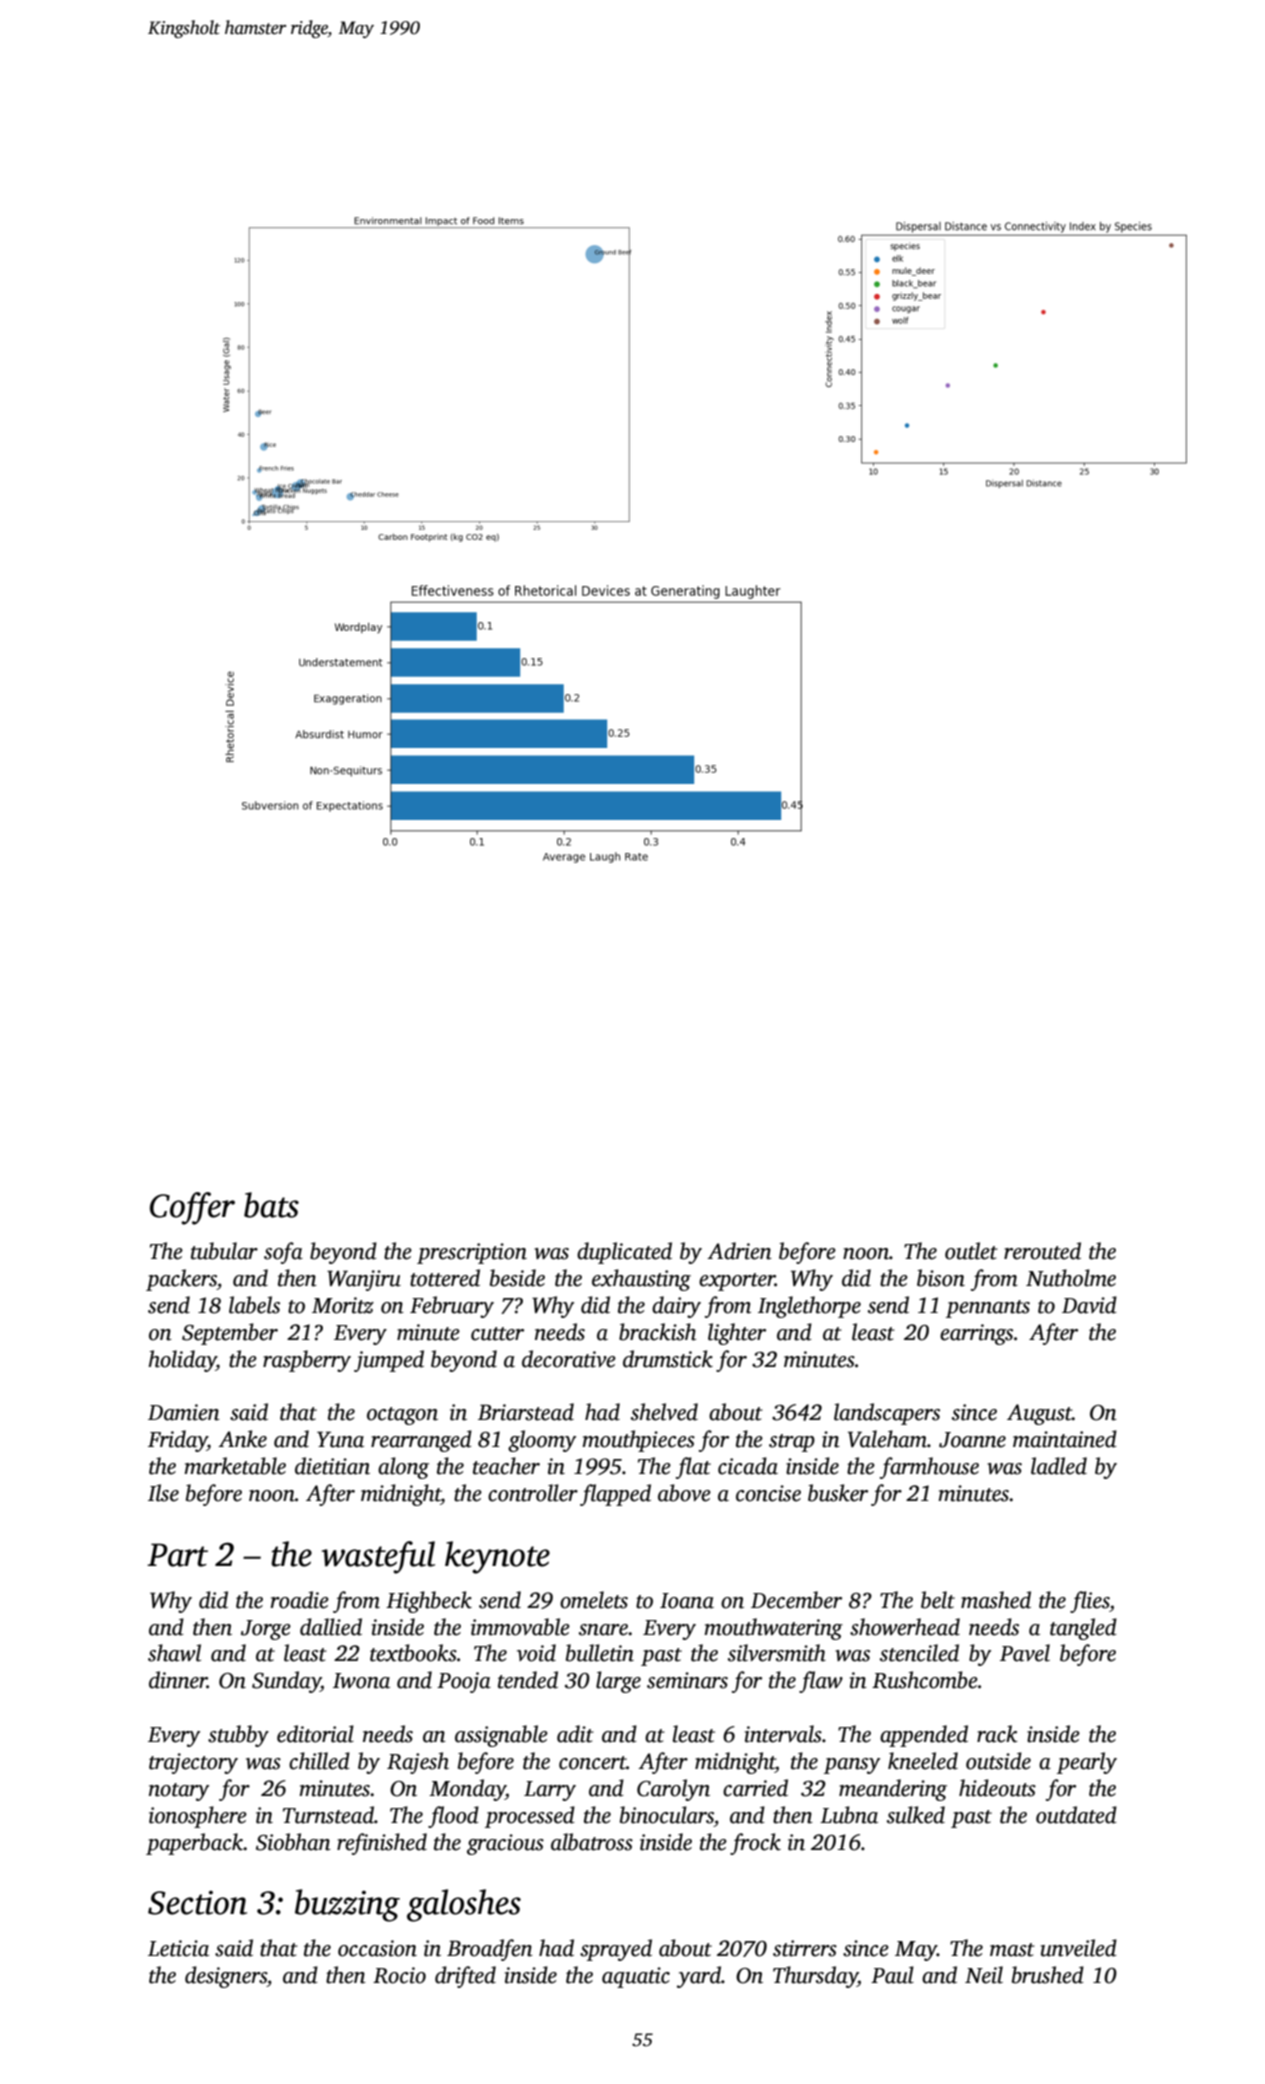 Image resolution: width=1265 pixels, height=2084 pixels. What do you see at coordinates (624, 1253) in the document?
I see `duplicated` at bounding box center [624, 1253].
